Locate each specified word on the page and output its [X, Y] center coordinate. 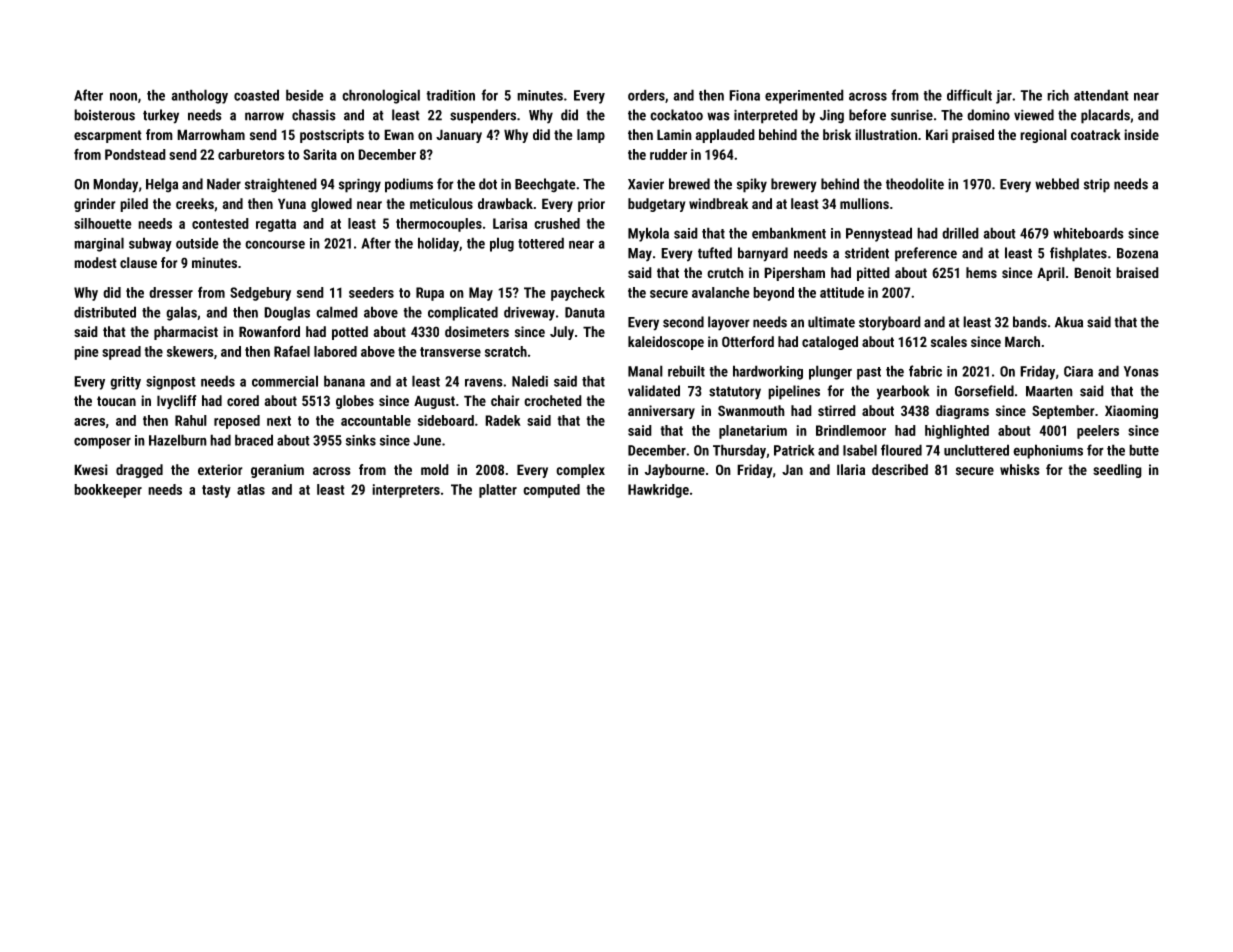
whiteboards [1088, 233]
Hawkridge [658, 491]
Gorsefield [984, 391]
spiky [752, 185]
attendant [1101, 95]
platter [498, 491]
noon [123, 96]
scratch [506, 351]
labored [335, 351]
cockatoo [676, 115]
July [562, 333]
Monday [115, 185]
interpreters [406, 491]
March [1022, 342]
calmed [337, 312]
